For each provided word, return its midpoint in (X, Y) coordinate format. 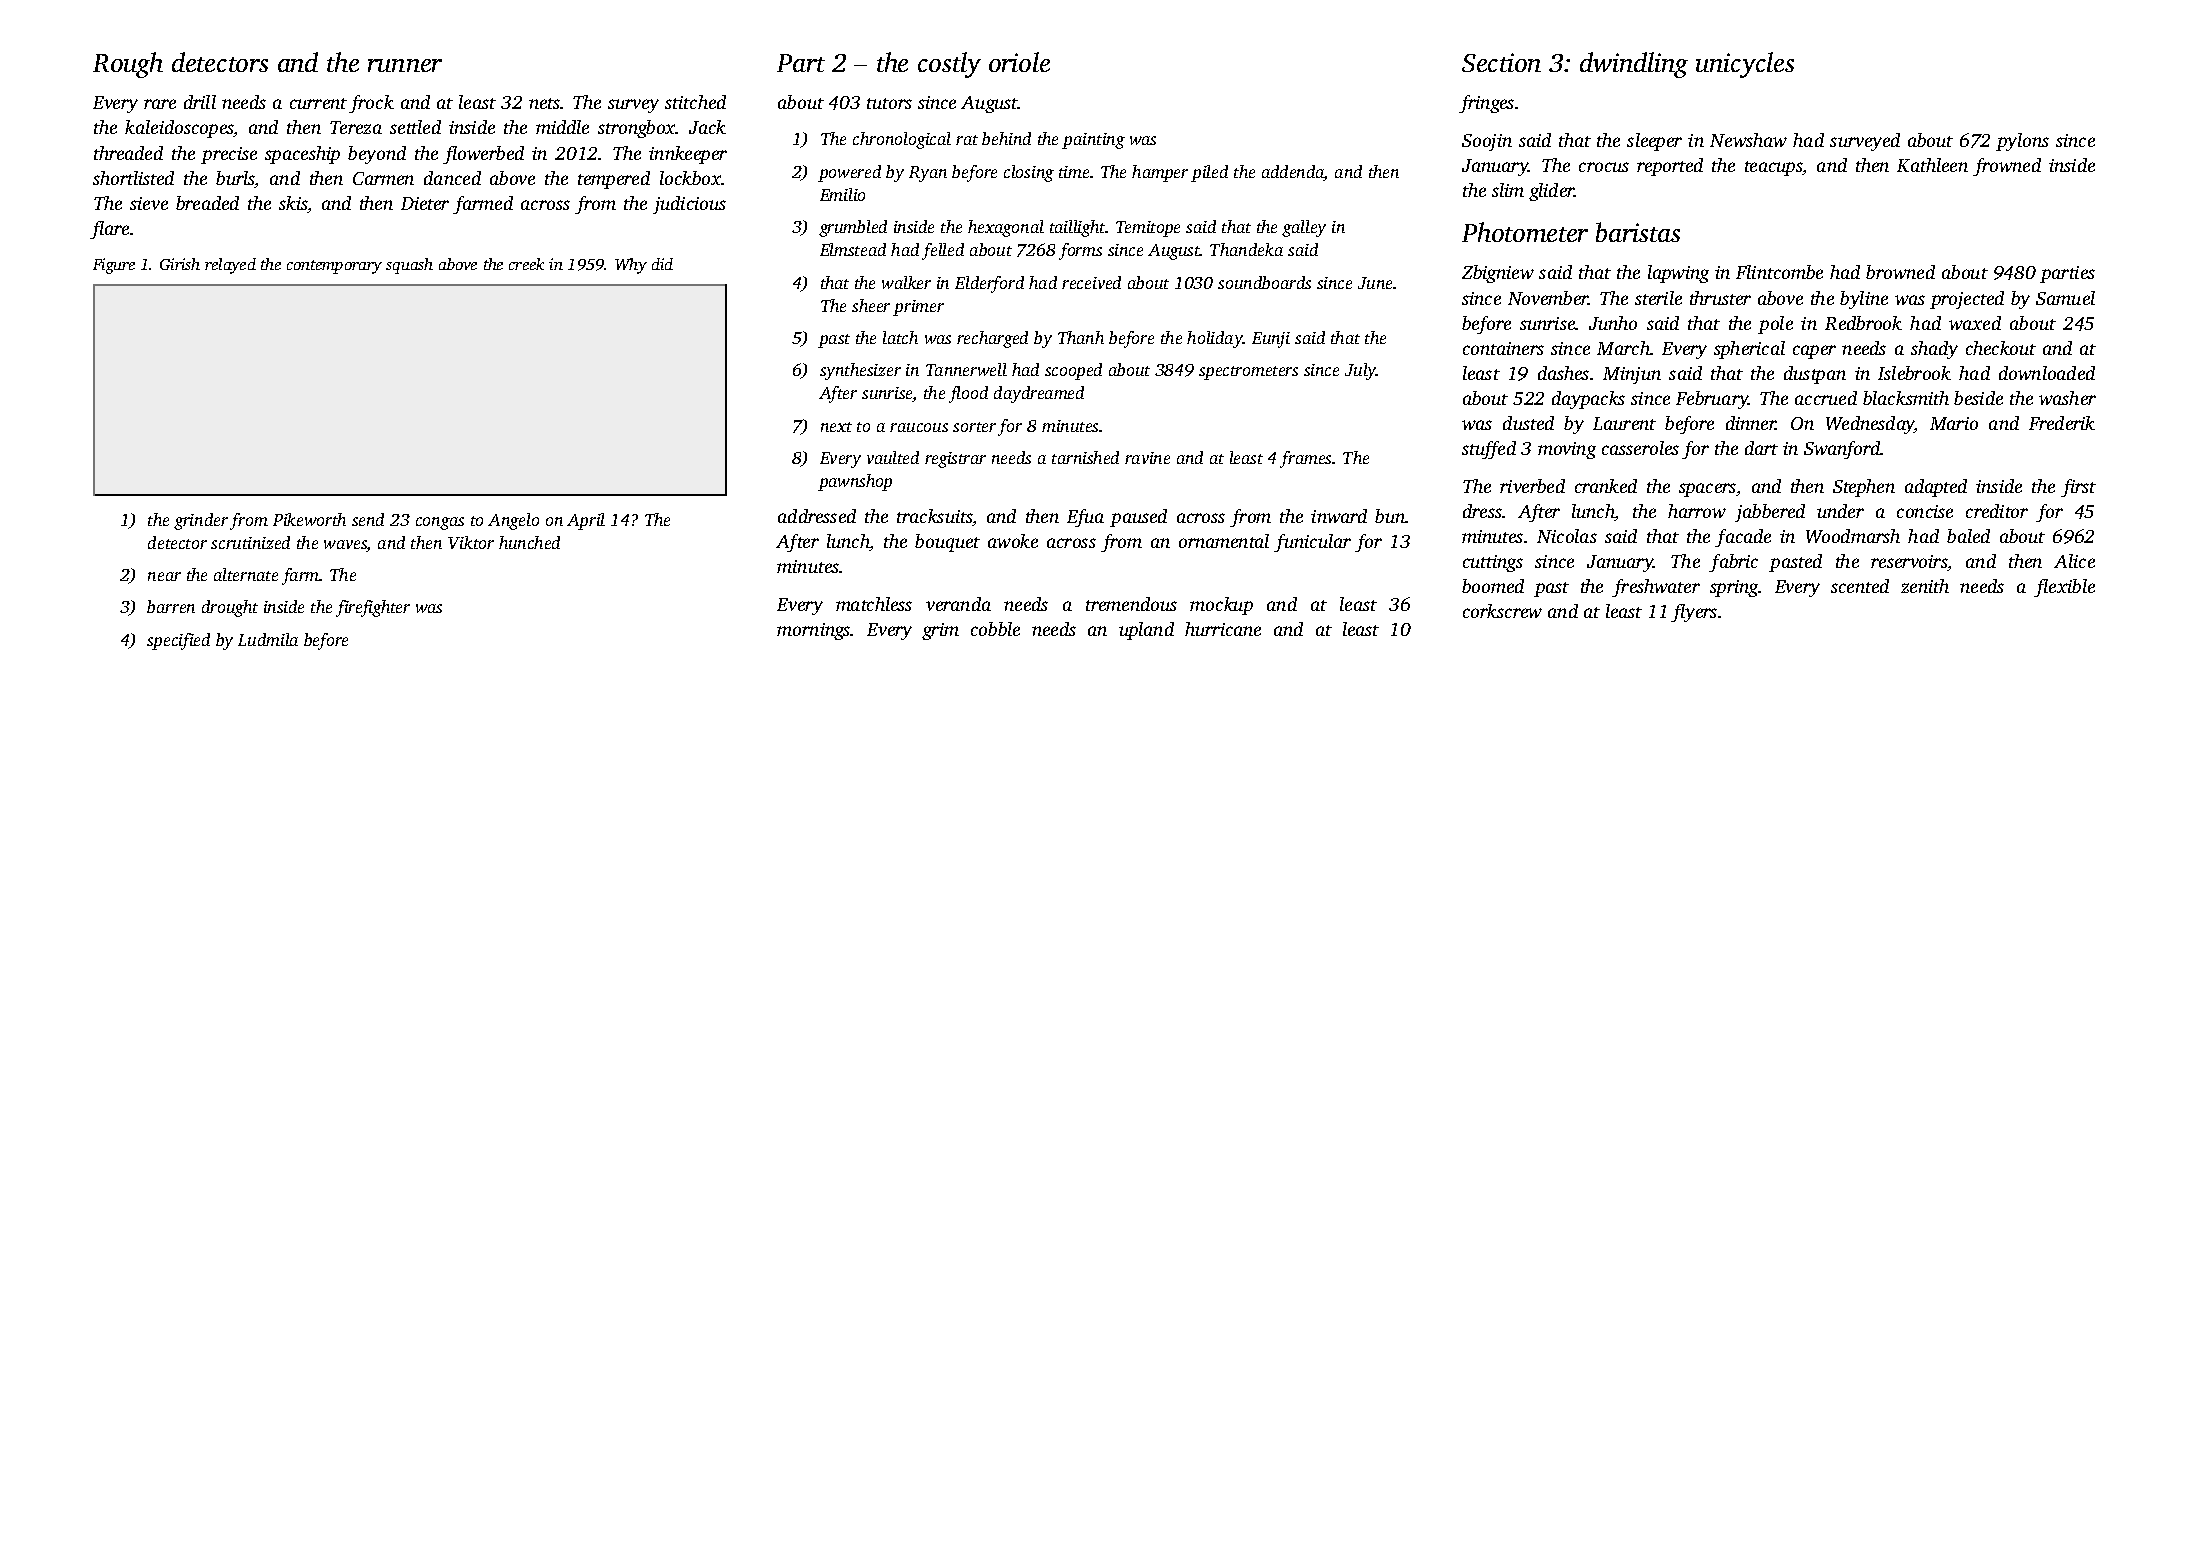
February (1712, 400)
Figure (114, 266)
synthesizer (860, 371)
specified (178, 641)
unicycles (1745, 65)
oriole (1019, 62)
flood (968, 394)
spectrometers (1248, 373)
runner (405, 65)
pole (1775, 325)
